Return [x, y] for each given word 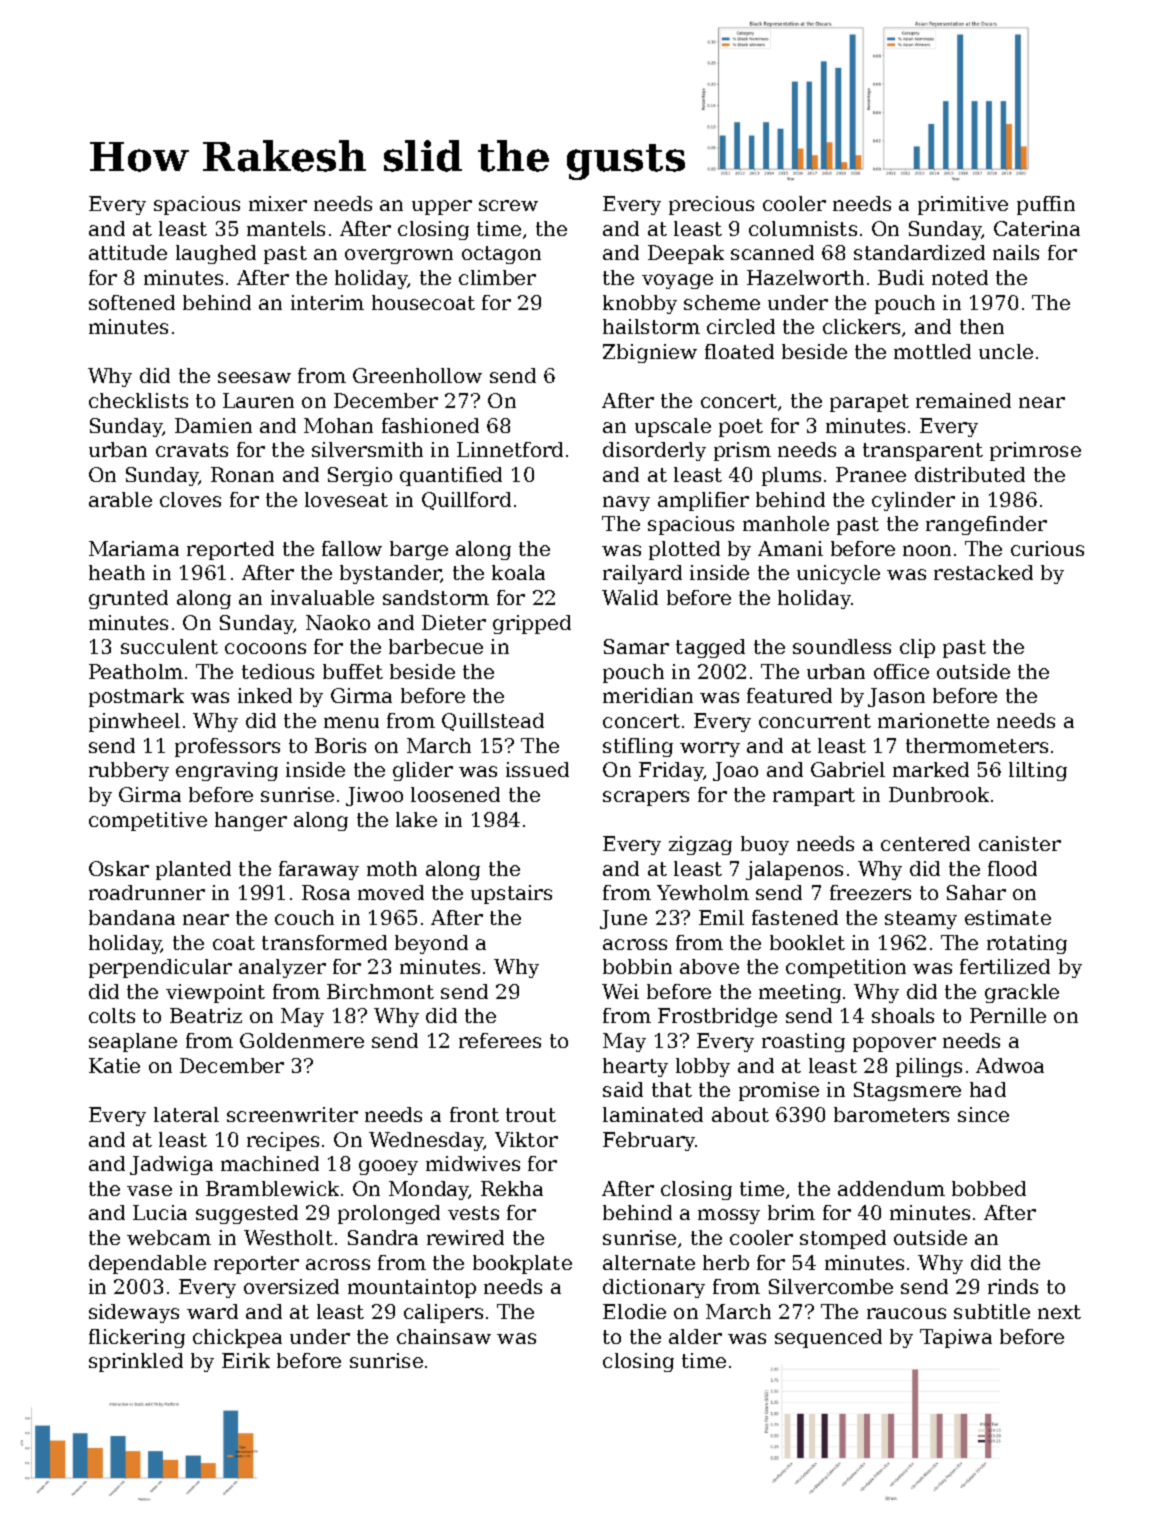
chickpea [237, 1338]
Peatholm [136, 671]
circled [741, 326]
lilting [1038, 771]
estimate [1008, 917]
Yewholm [703, 892]
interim [327, 302]
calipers [443, 1313]
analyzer [282, 968]
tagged [710, 648]
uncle [1006, 351]
